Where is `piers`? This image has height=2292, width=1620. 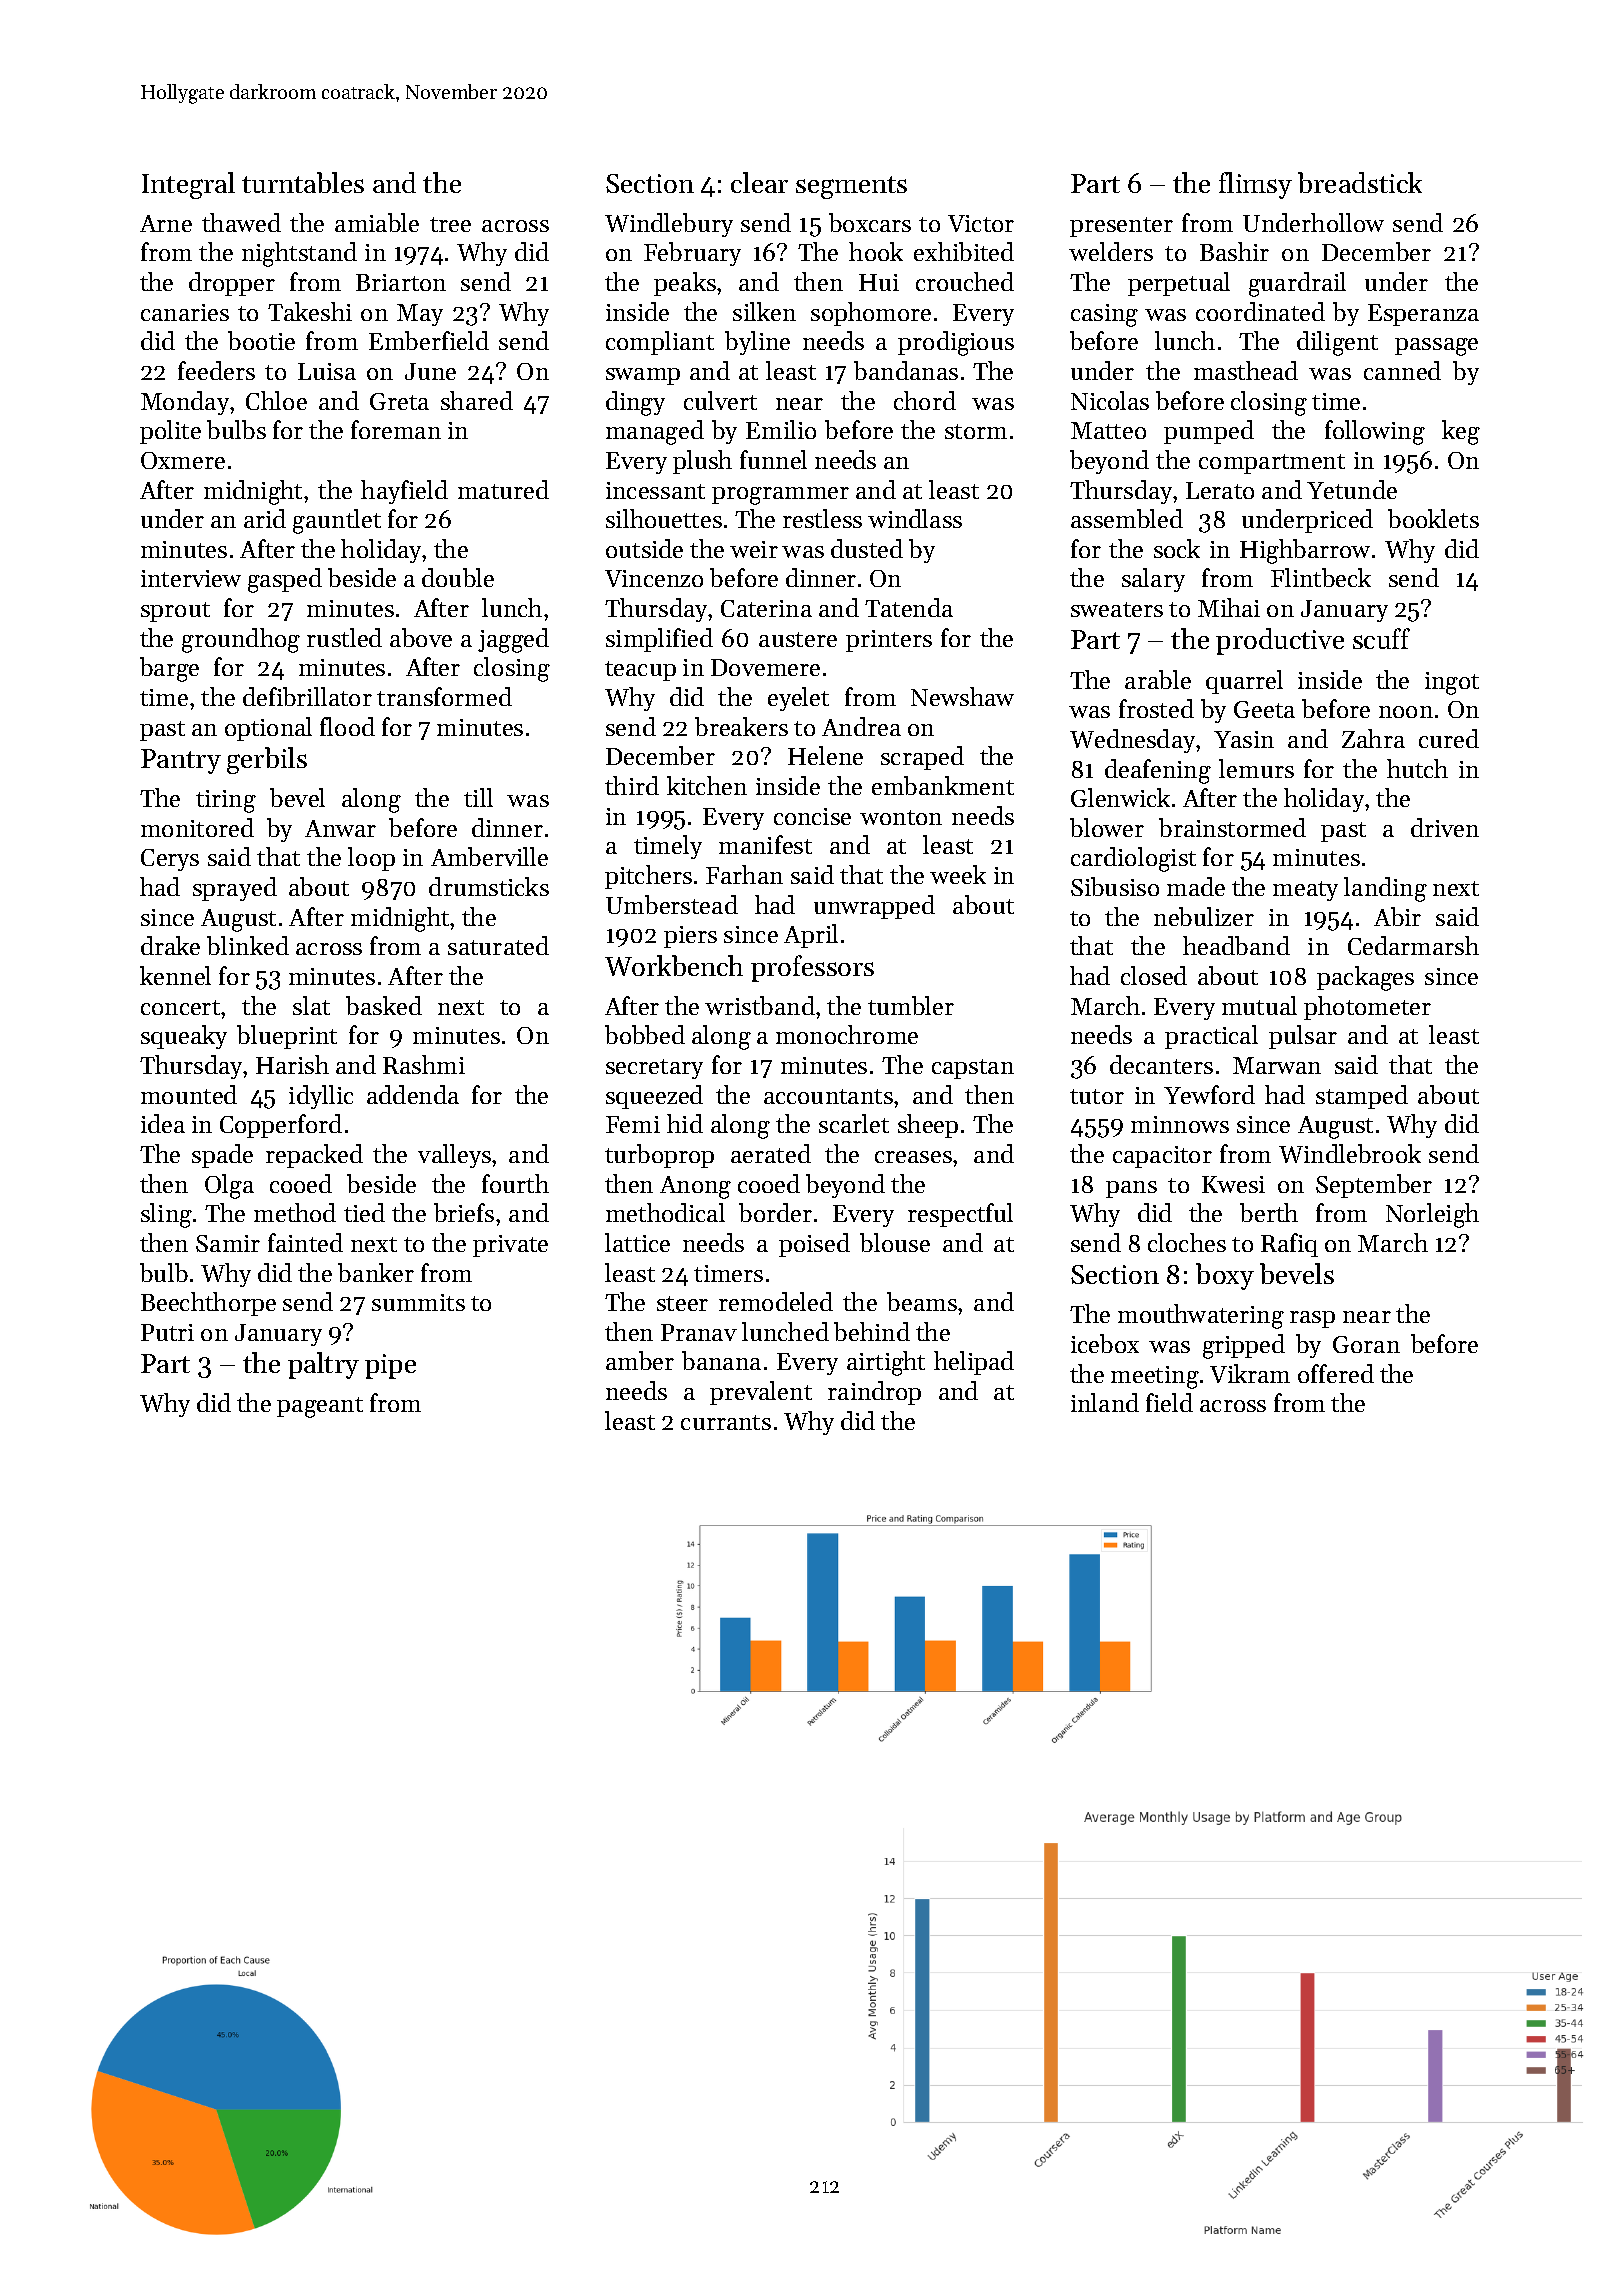 piers is located at coordinates (690, 937).
